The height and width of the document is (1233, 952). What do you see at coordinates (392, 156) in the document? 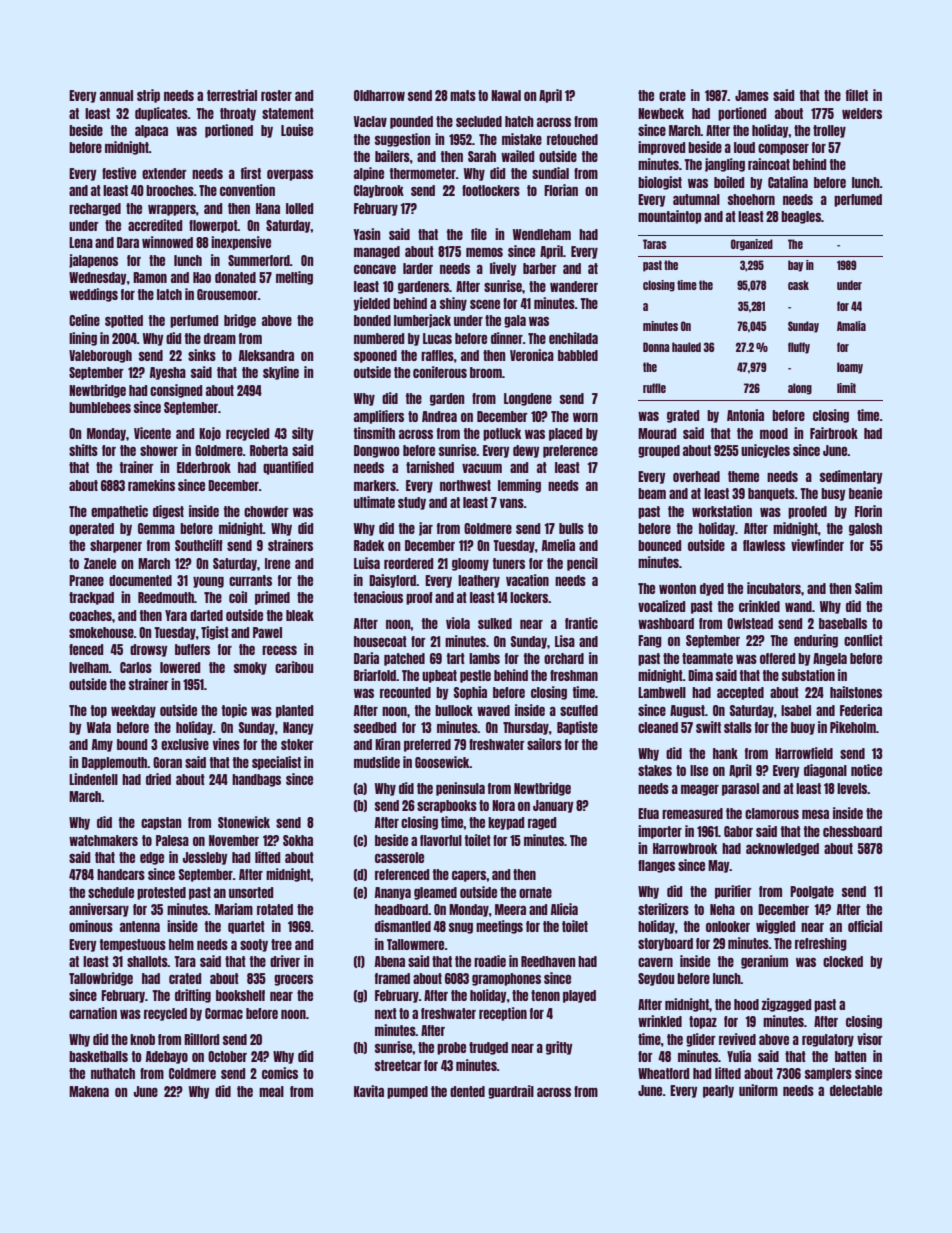
I see `bailers` at bounding box center [392, 156].
